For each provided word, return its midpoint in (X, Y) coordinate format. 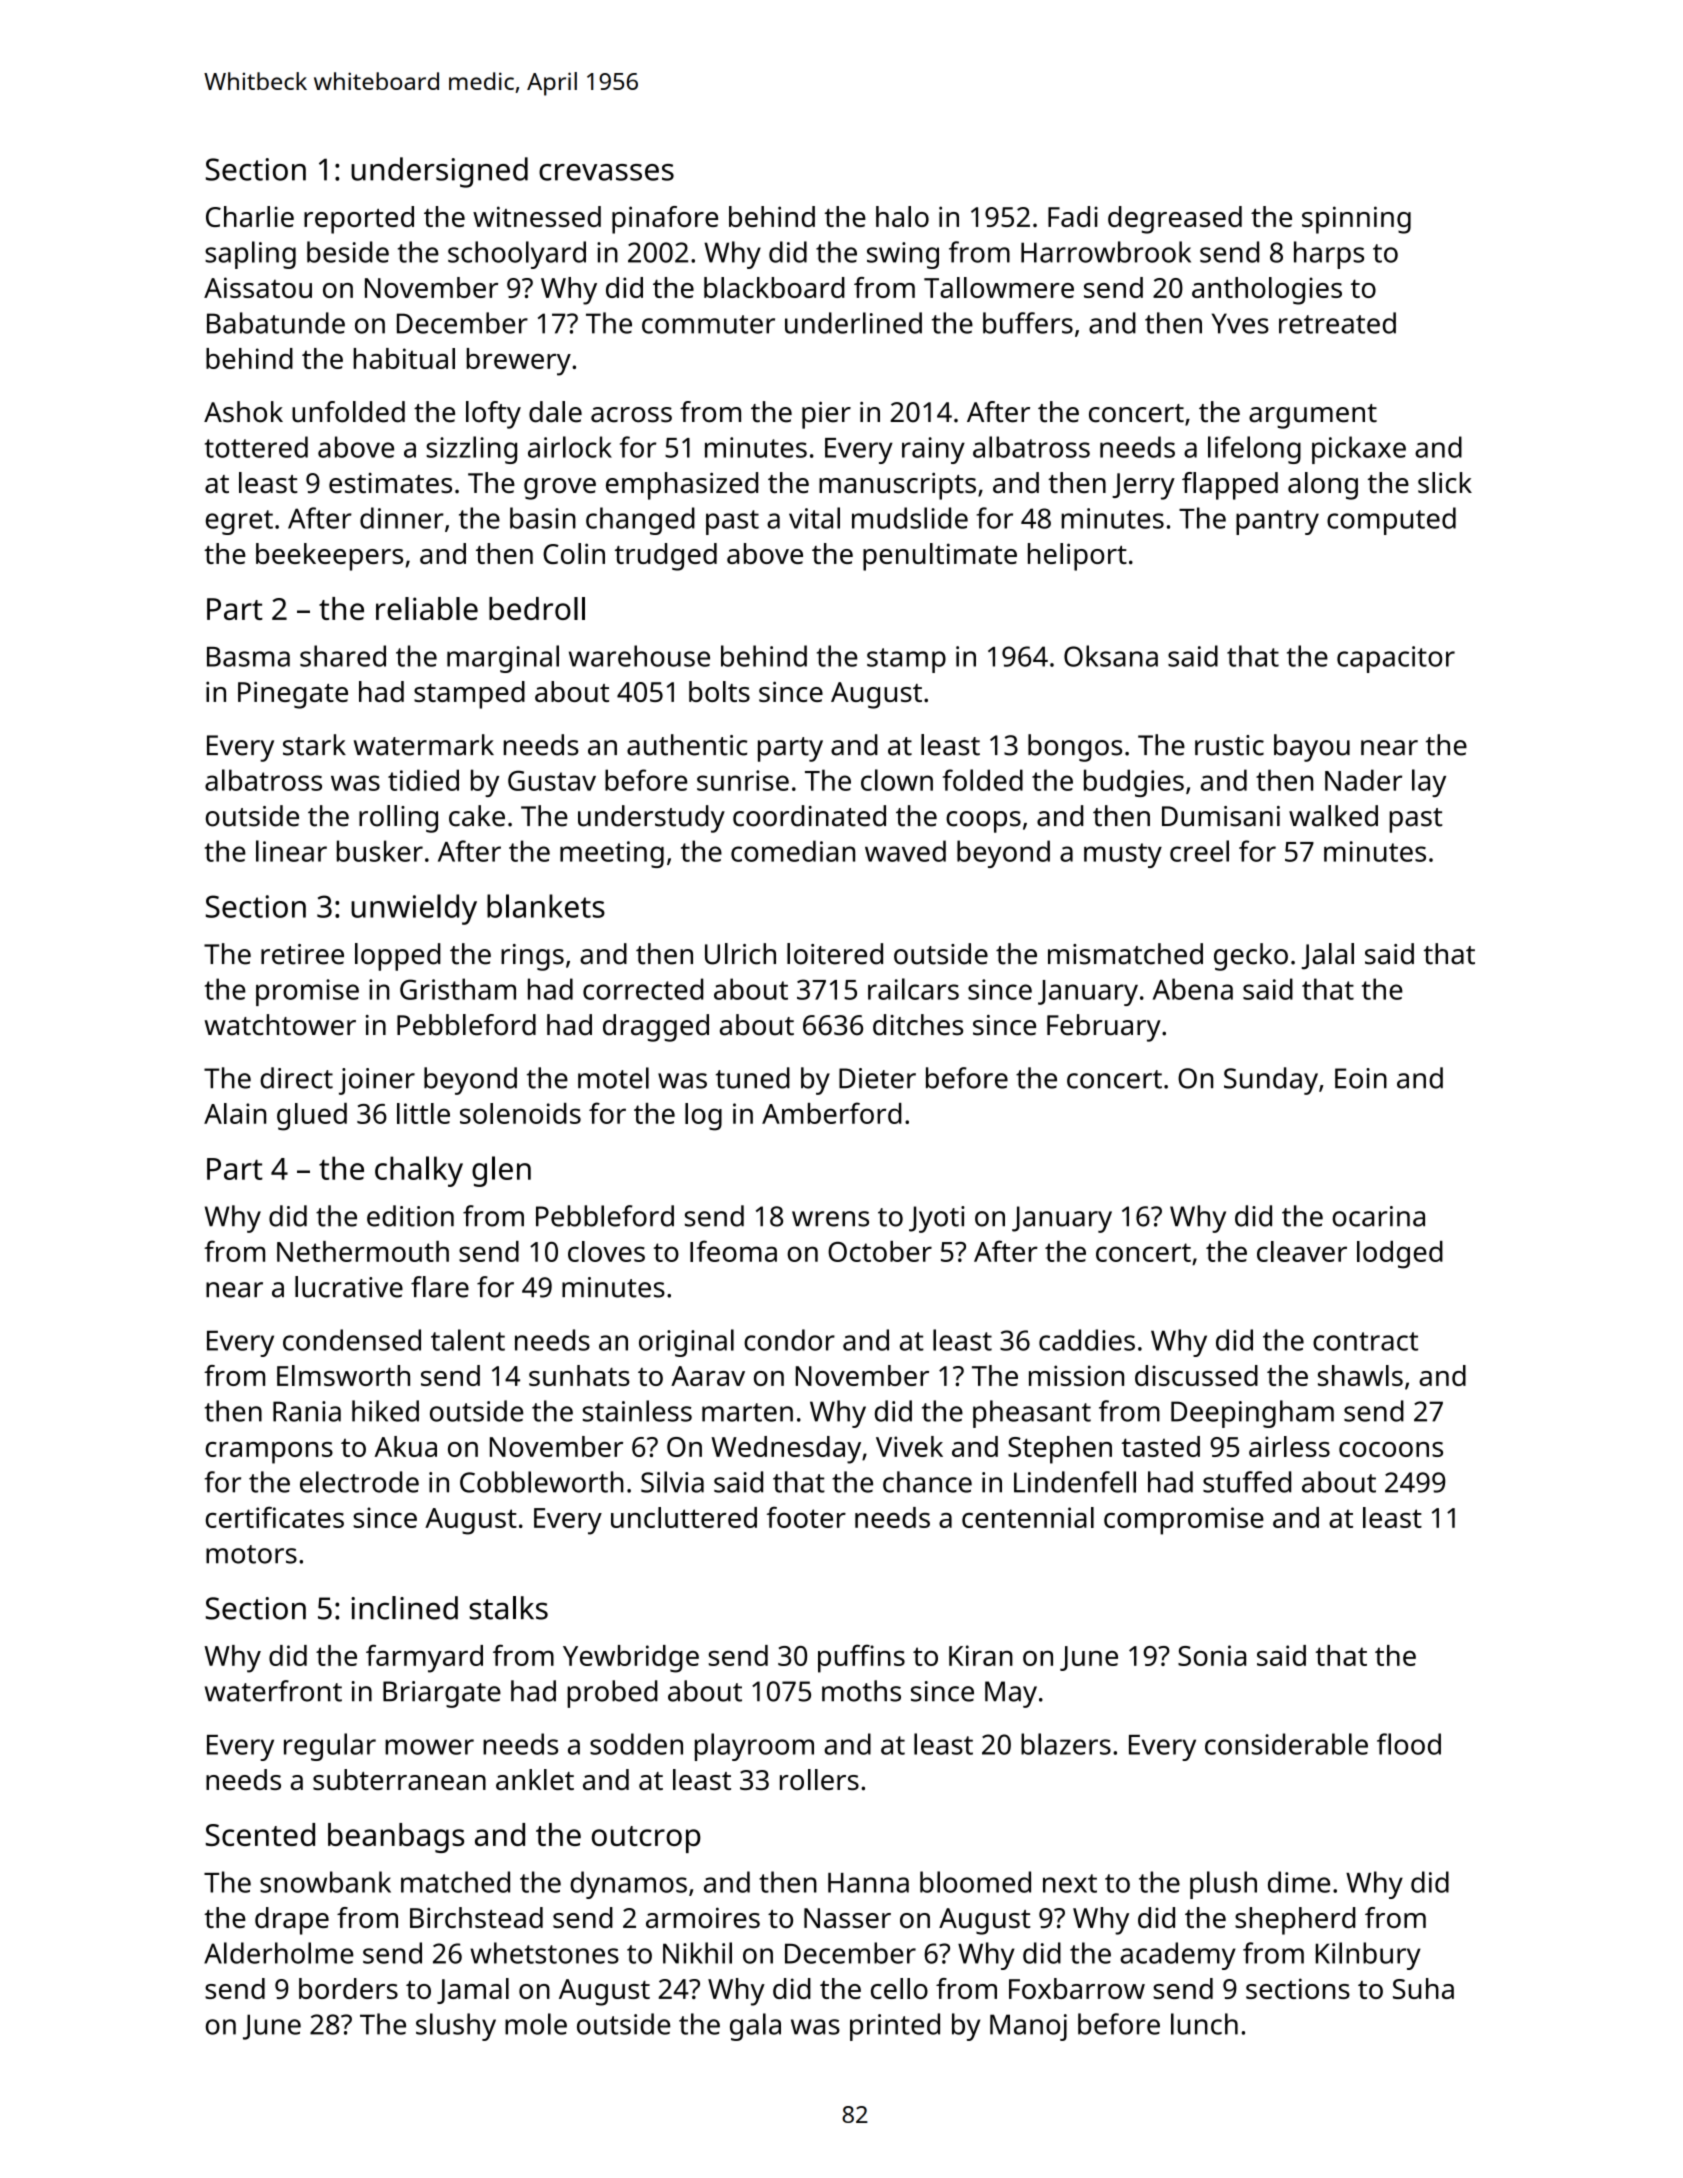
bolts (719, 691)
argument (1313, 416)
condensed (352, 1340)
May (1011, 1694)
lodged (1400, 1255)
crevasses (606, 172)
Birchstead (476, 1917)
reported (359, 220)
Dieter (877, 1078)
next (1070, 1883)
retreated (1337, 323)
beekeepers (329, 557)
